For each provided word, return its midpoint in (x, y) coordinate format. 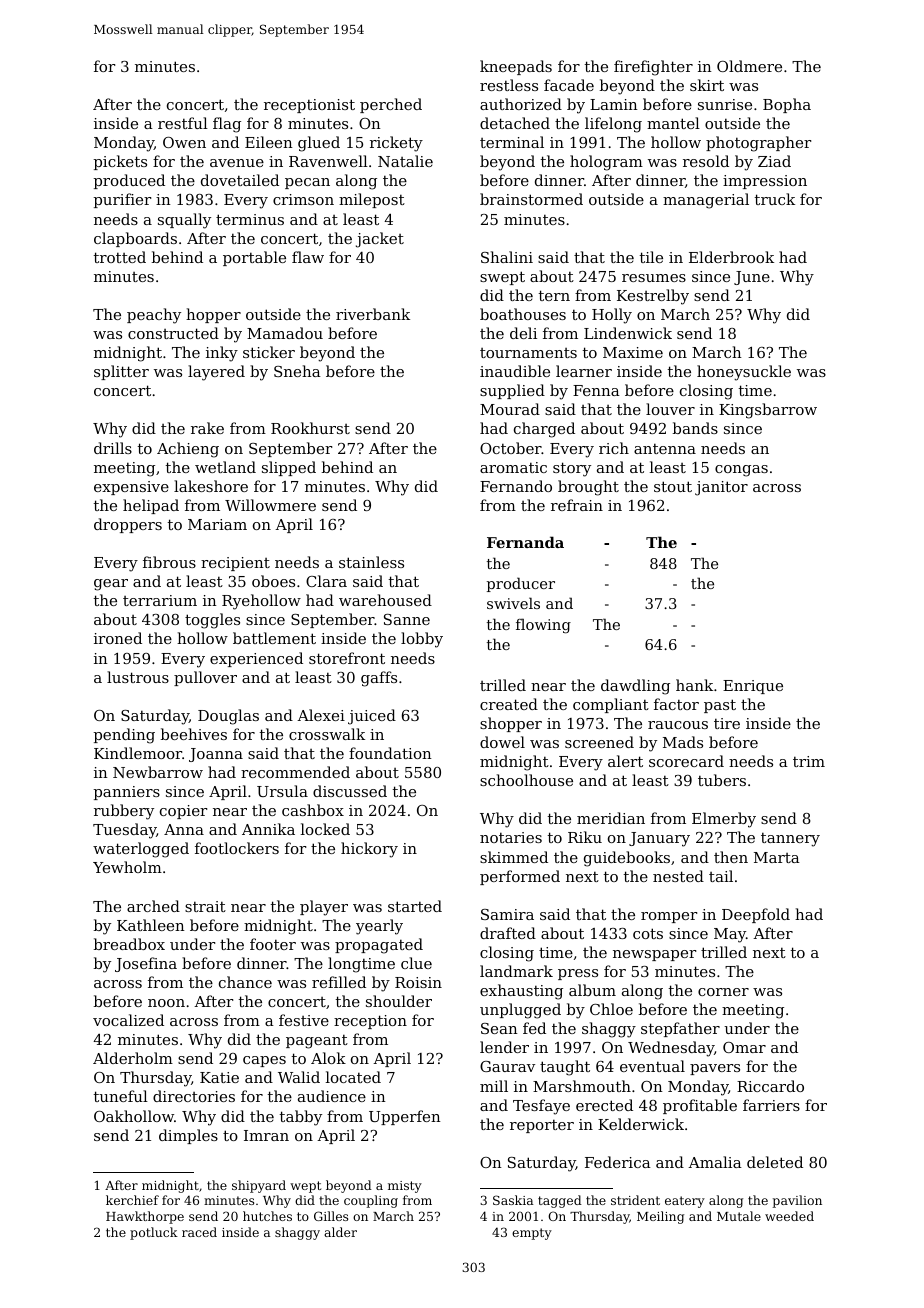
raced (199, 1232)
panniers (127, 793)
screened (599, 742)
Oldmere (749, 66)
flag (227, 125)
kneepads (516, 67)
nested (678, 876)
